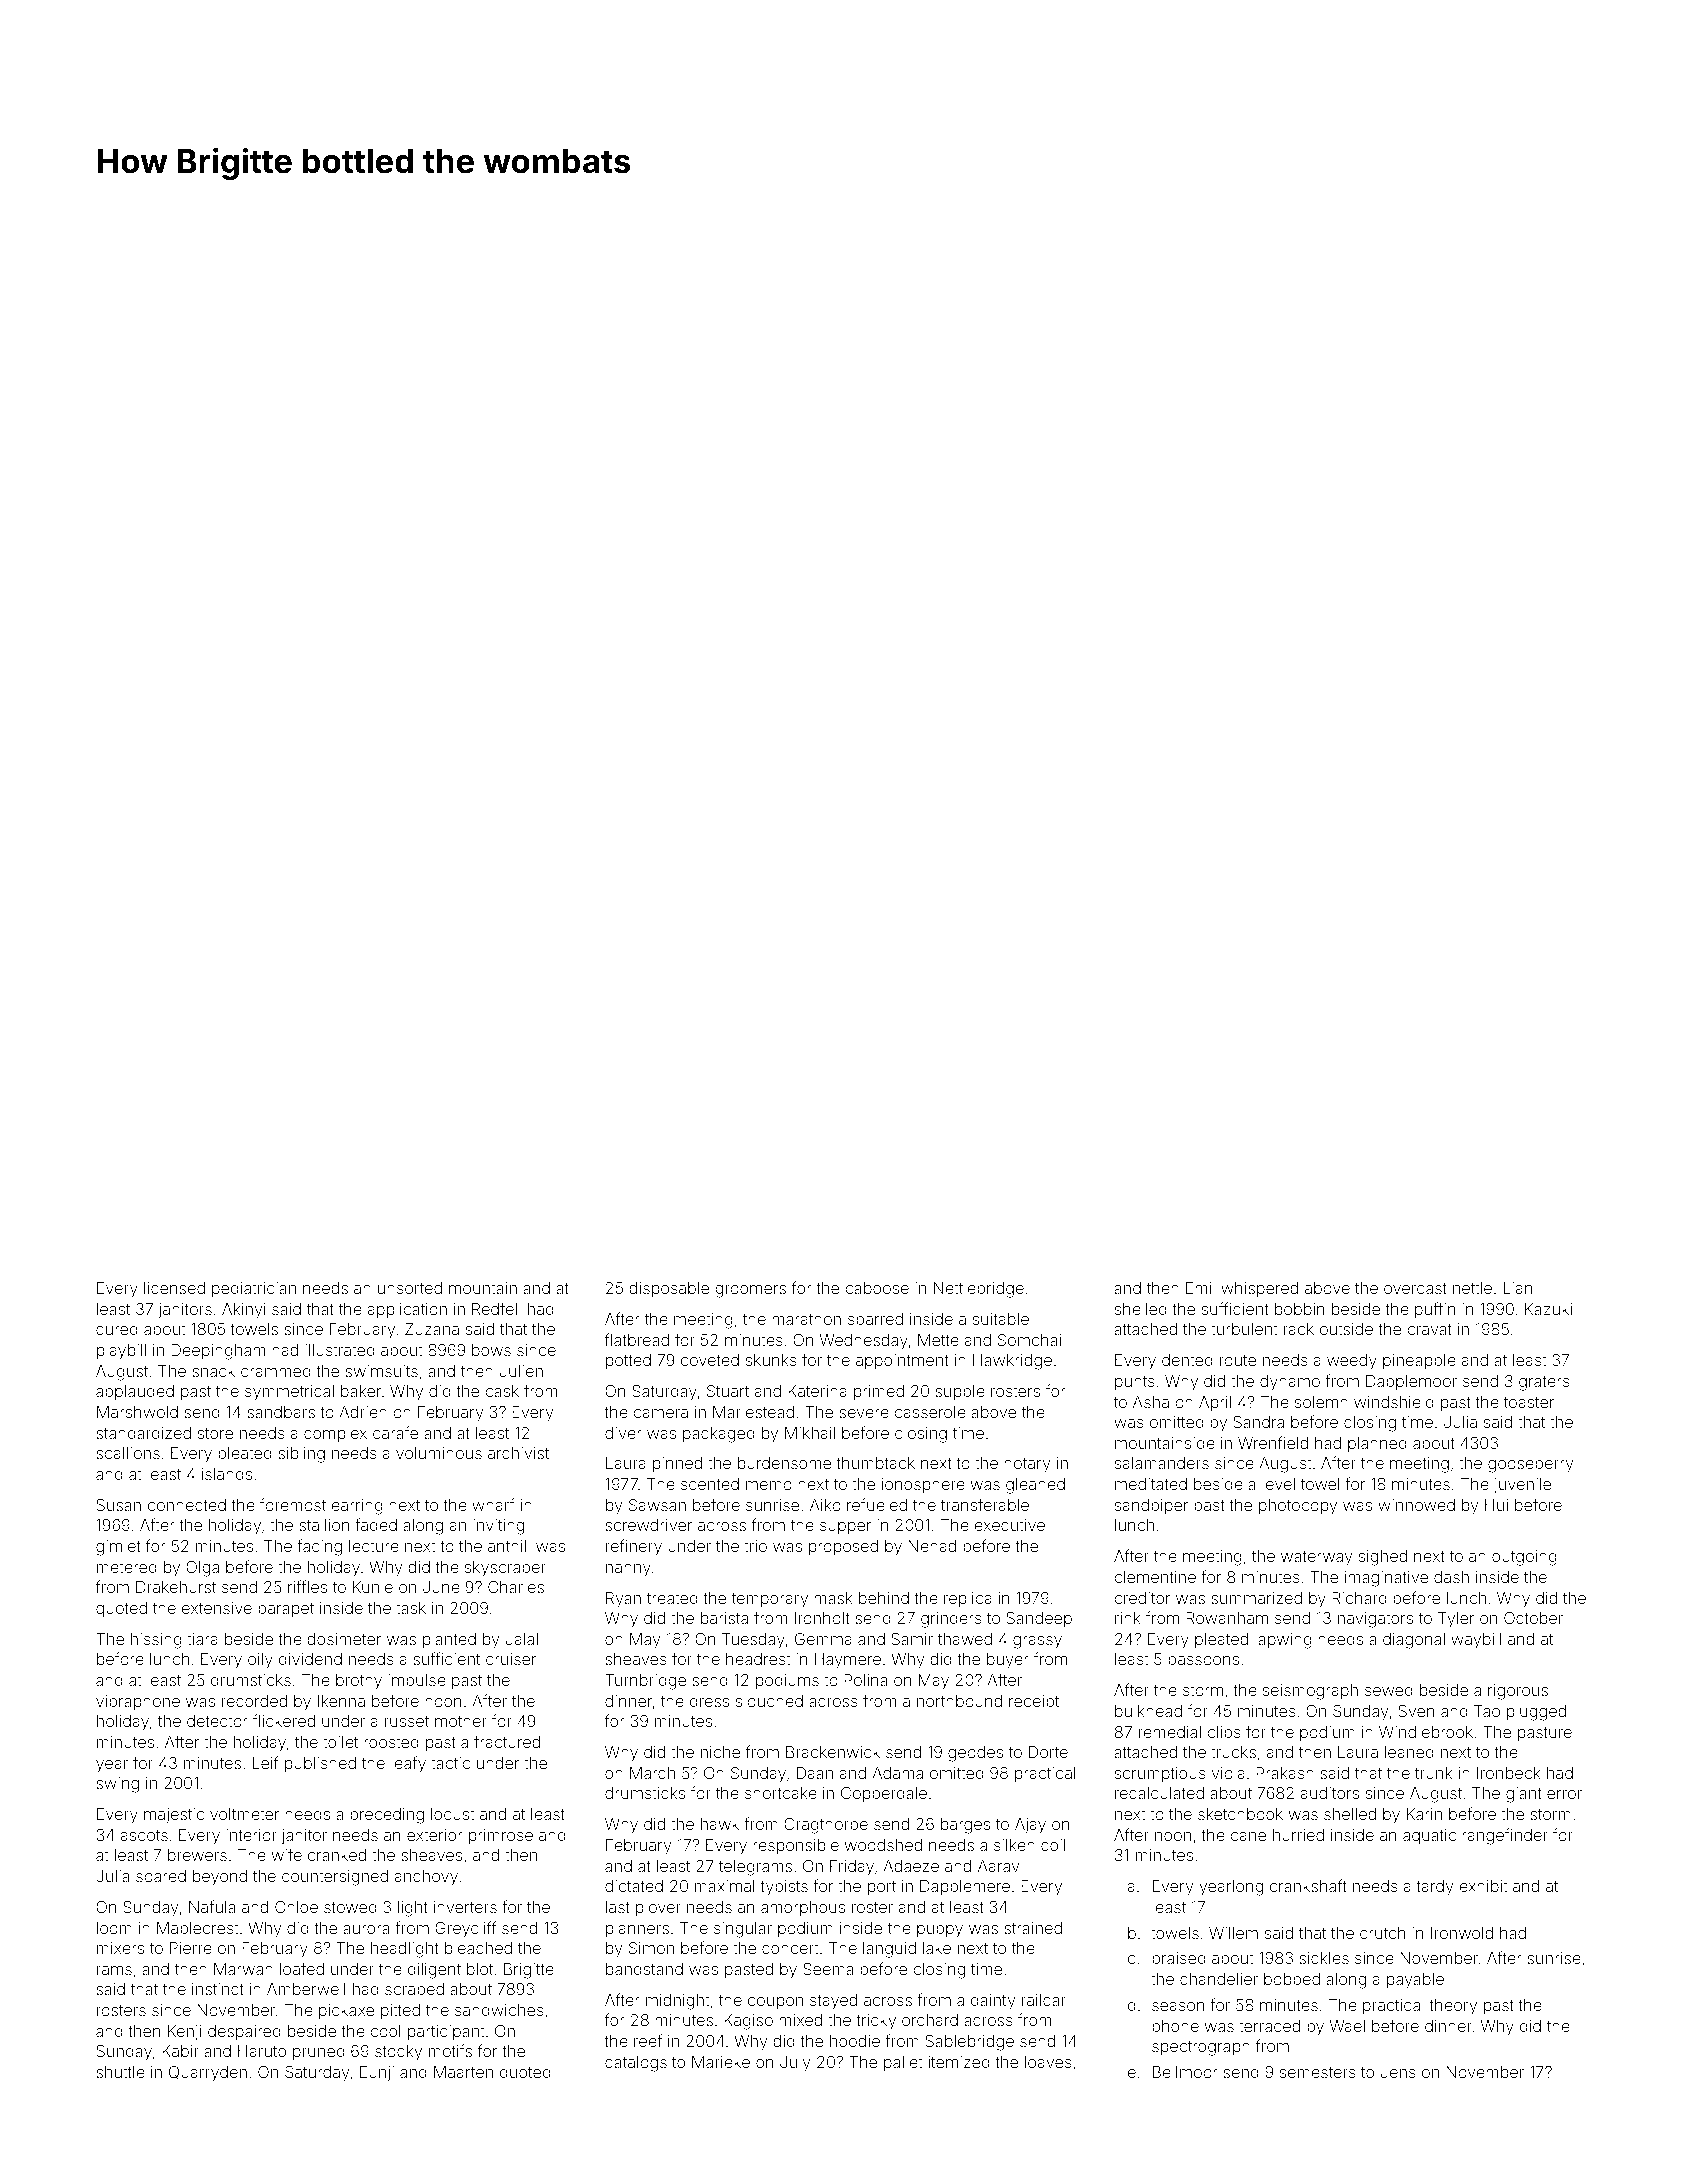 The height and width of the page is (2178, 1683). I want to click on leafy, so click(408, 1764).
